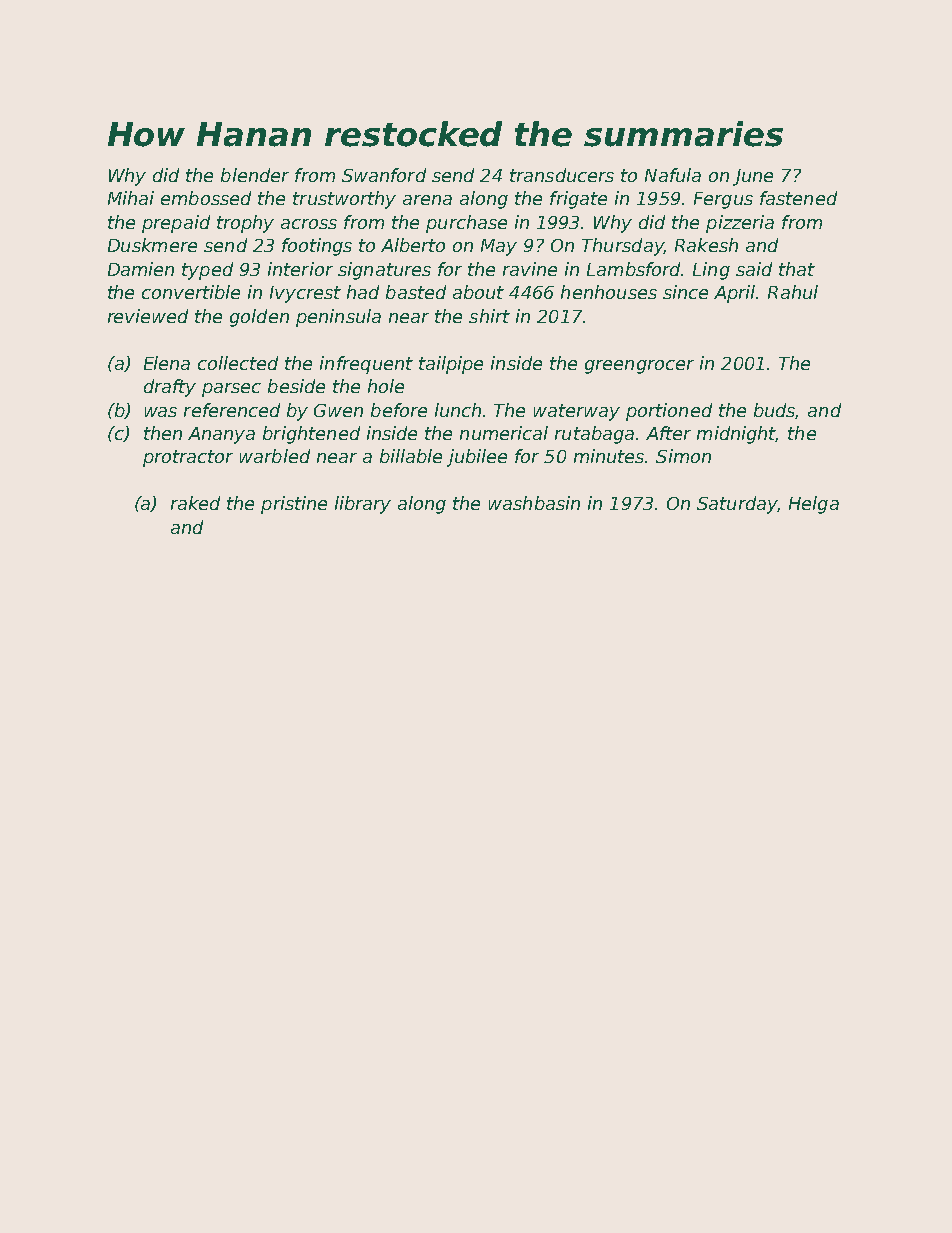 The width and height of the screenshot is (952, 1233). Describe the element at coordinates (562, 175) in the screenshot. I see `transducers` at that location.
